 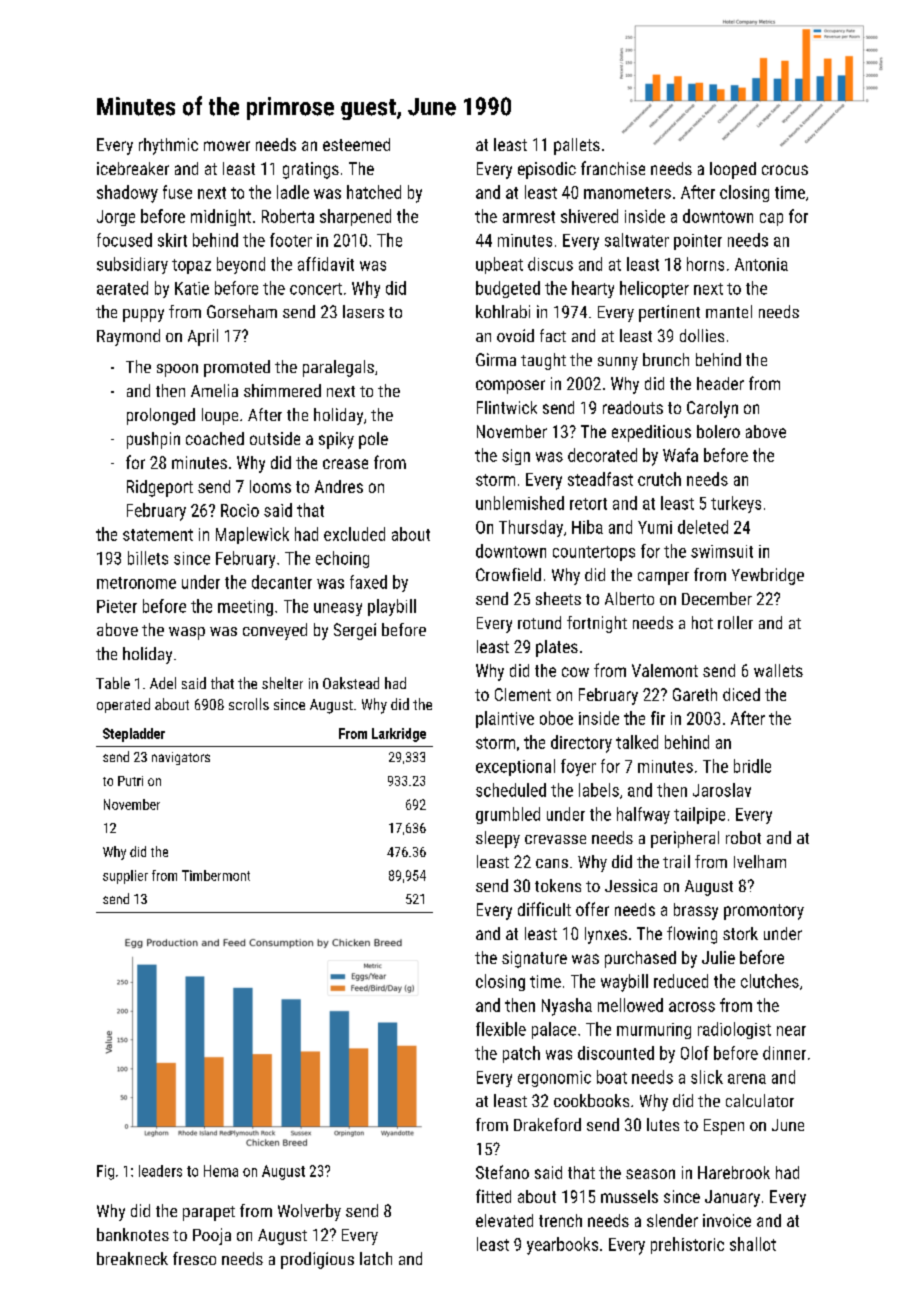 What do you see at coordinates (654, 1031) in the screenshot?
I see `murmuring` at bounding box center [654, 1031].
